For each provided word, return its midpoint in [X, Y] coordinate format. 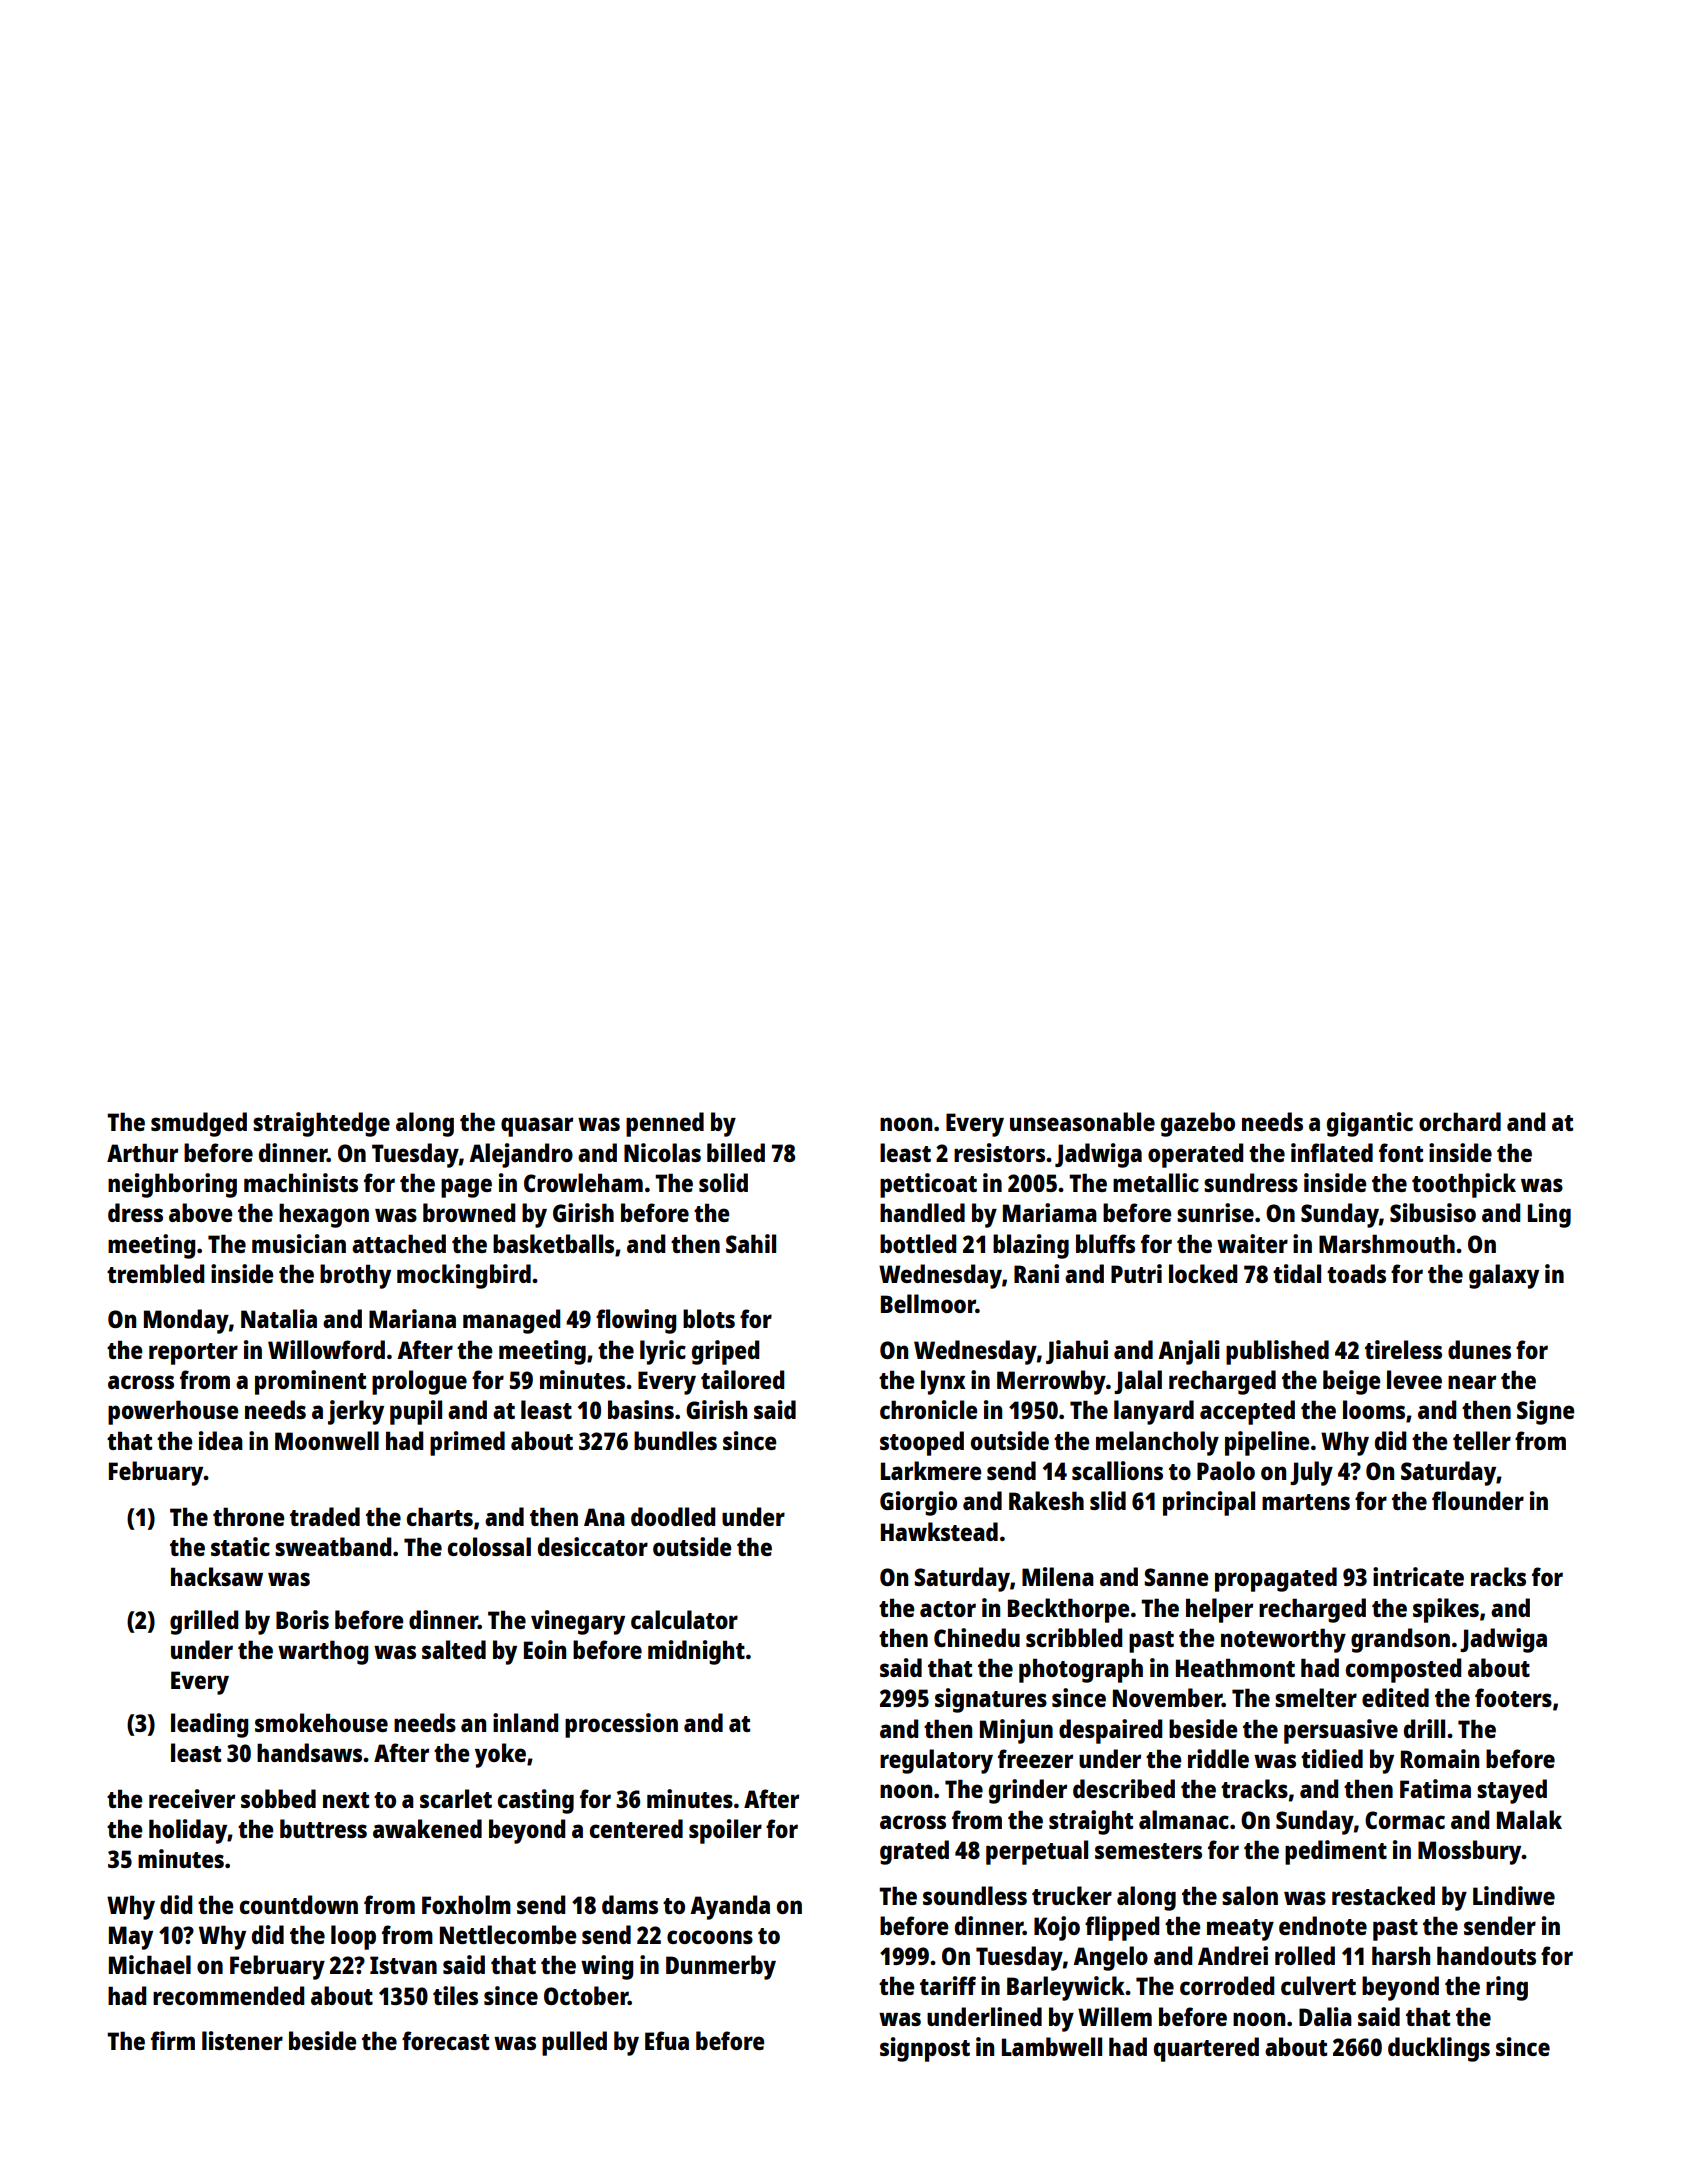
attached [399, 1243]
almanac [1184, 1819]
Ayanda [730, 1907]
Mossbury [1470, 1852]
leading [209, 1725]
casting [536, 1801]
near [1472, 1382]
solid [723, 1182]
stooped [922, 1443]
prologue [419, 1382]
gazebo [1198, 1124]
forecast [445, 2040]
